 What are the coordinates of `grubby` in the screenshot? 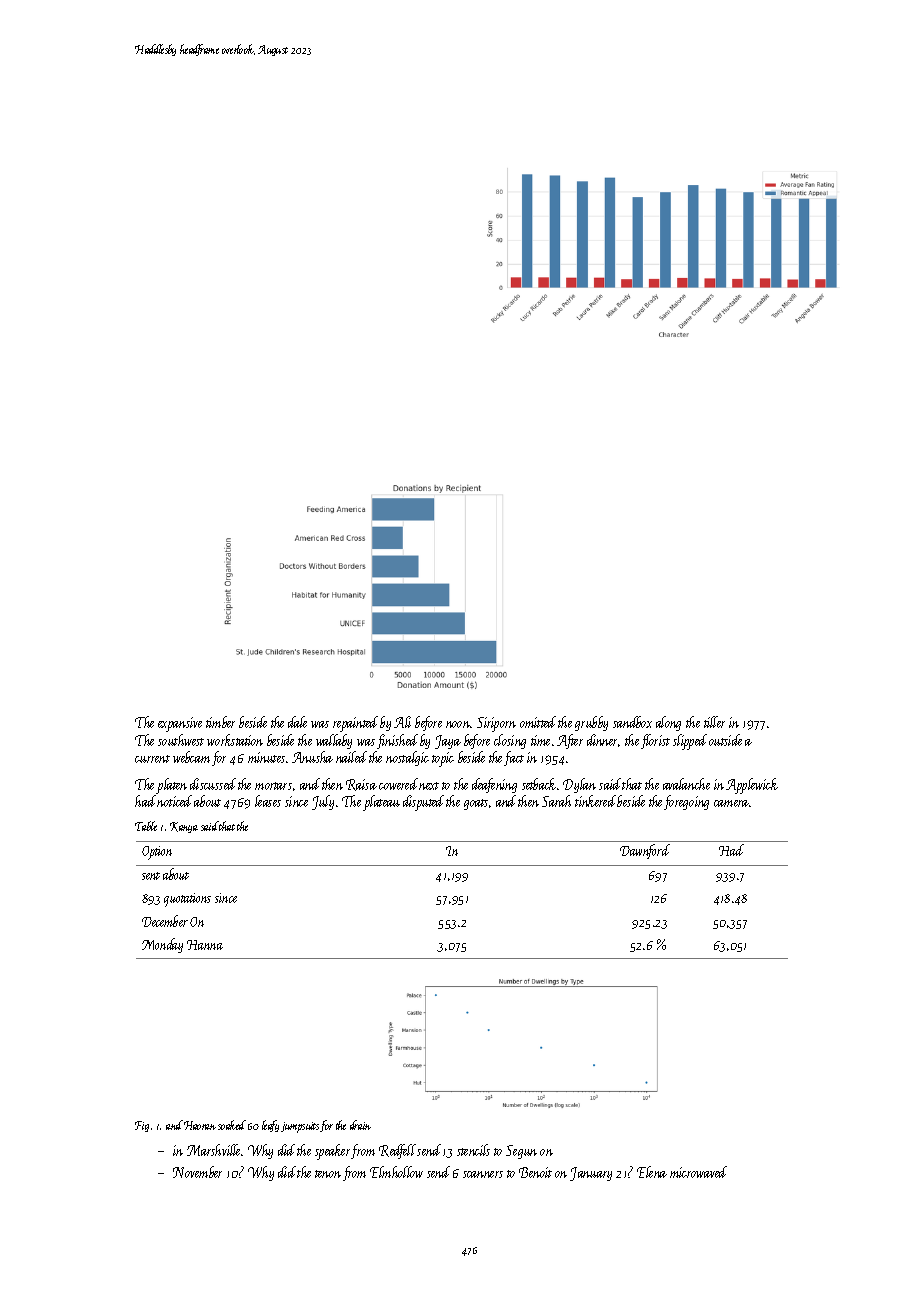 It's located at (591, 723).
